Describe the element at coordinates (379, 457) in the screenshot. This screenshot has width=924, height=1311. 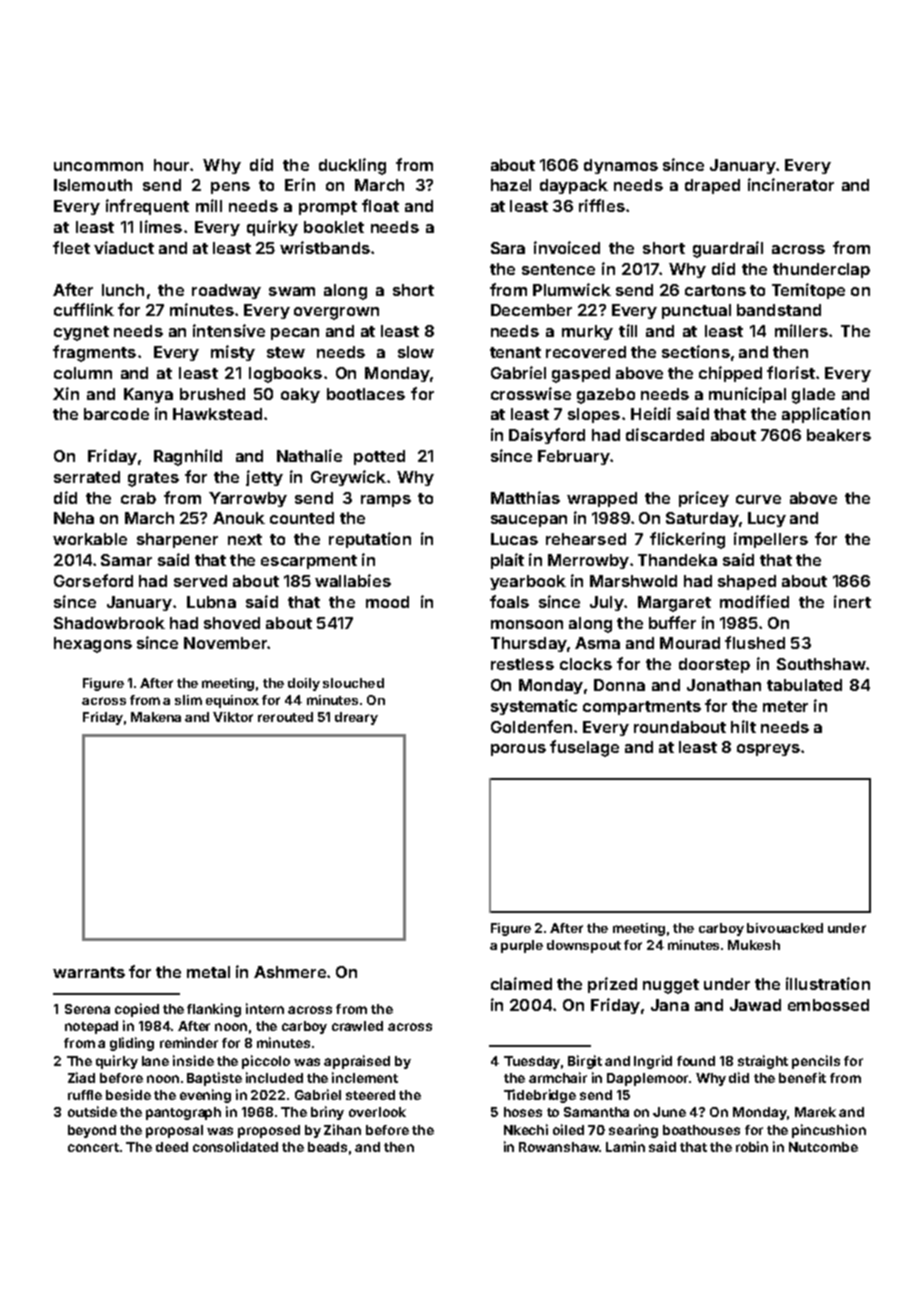
I see `potted` at that location.
